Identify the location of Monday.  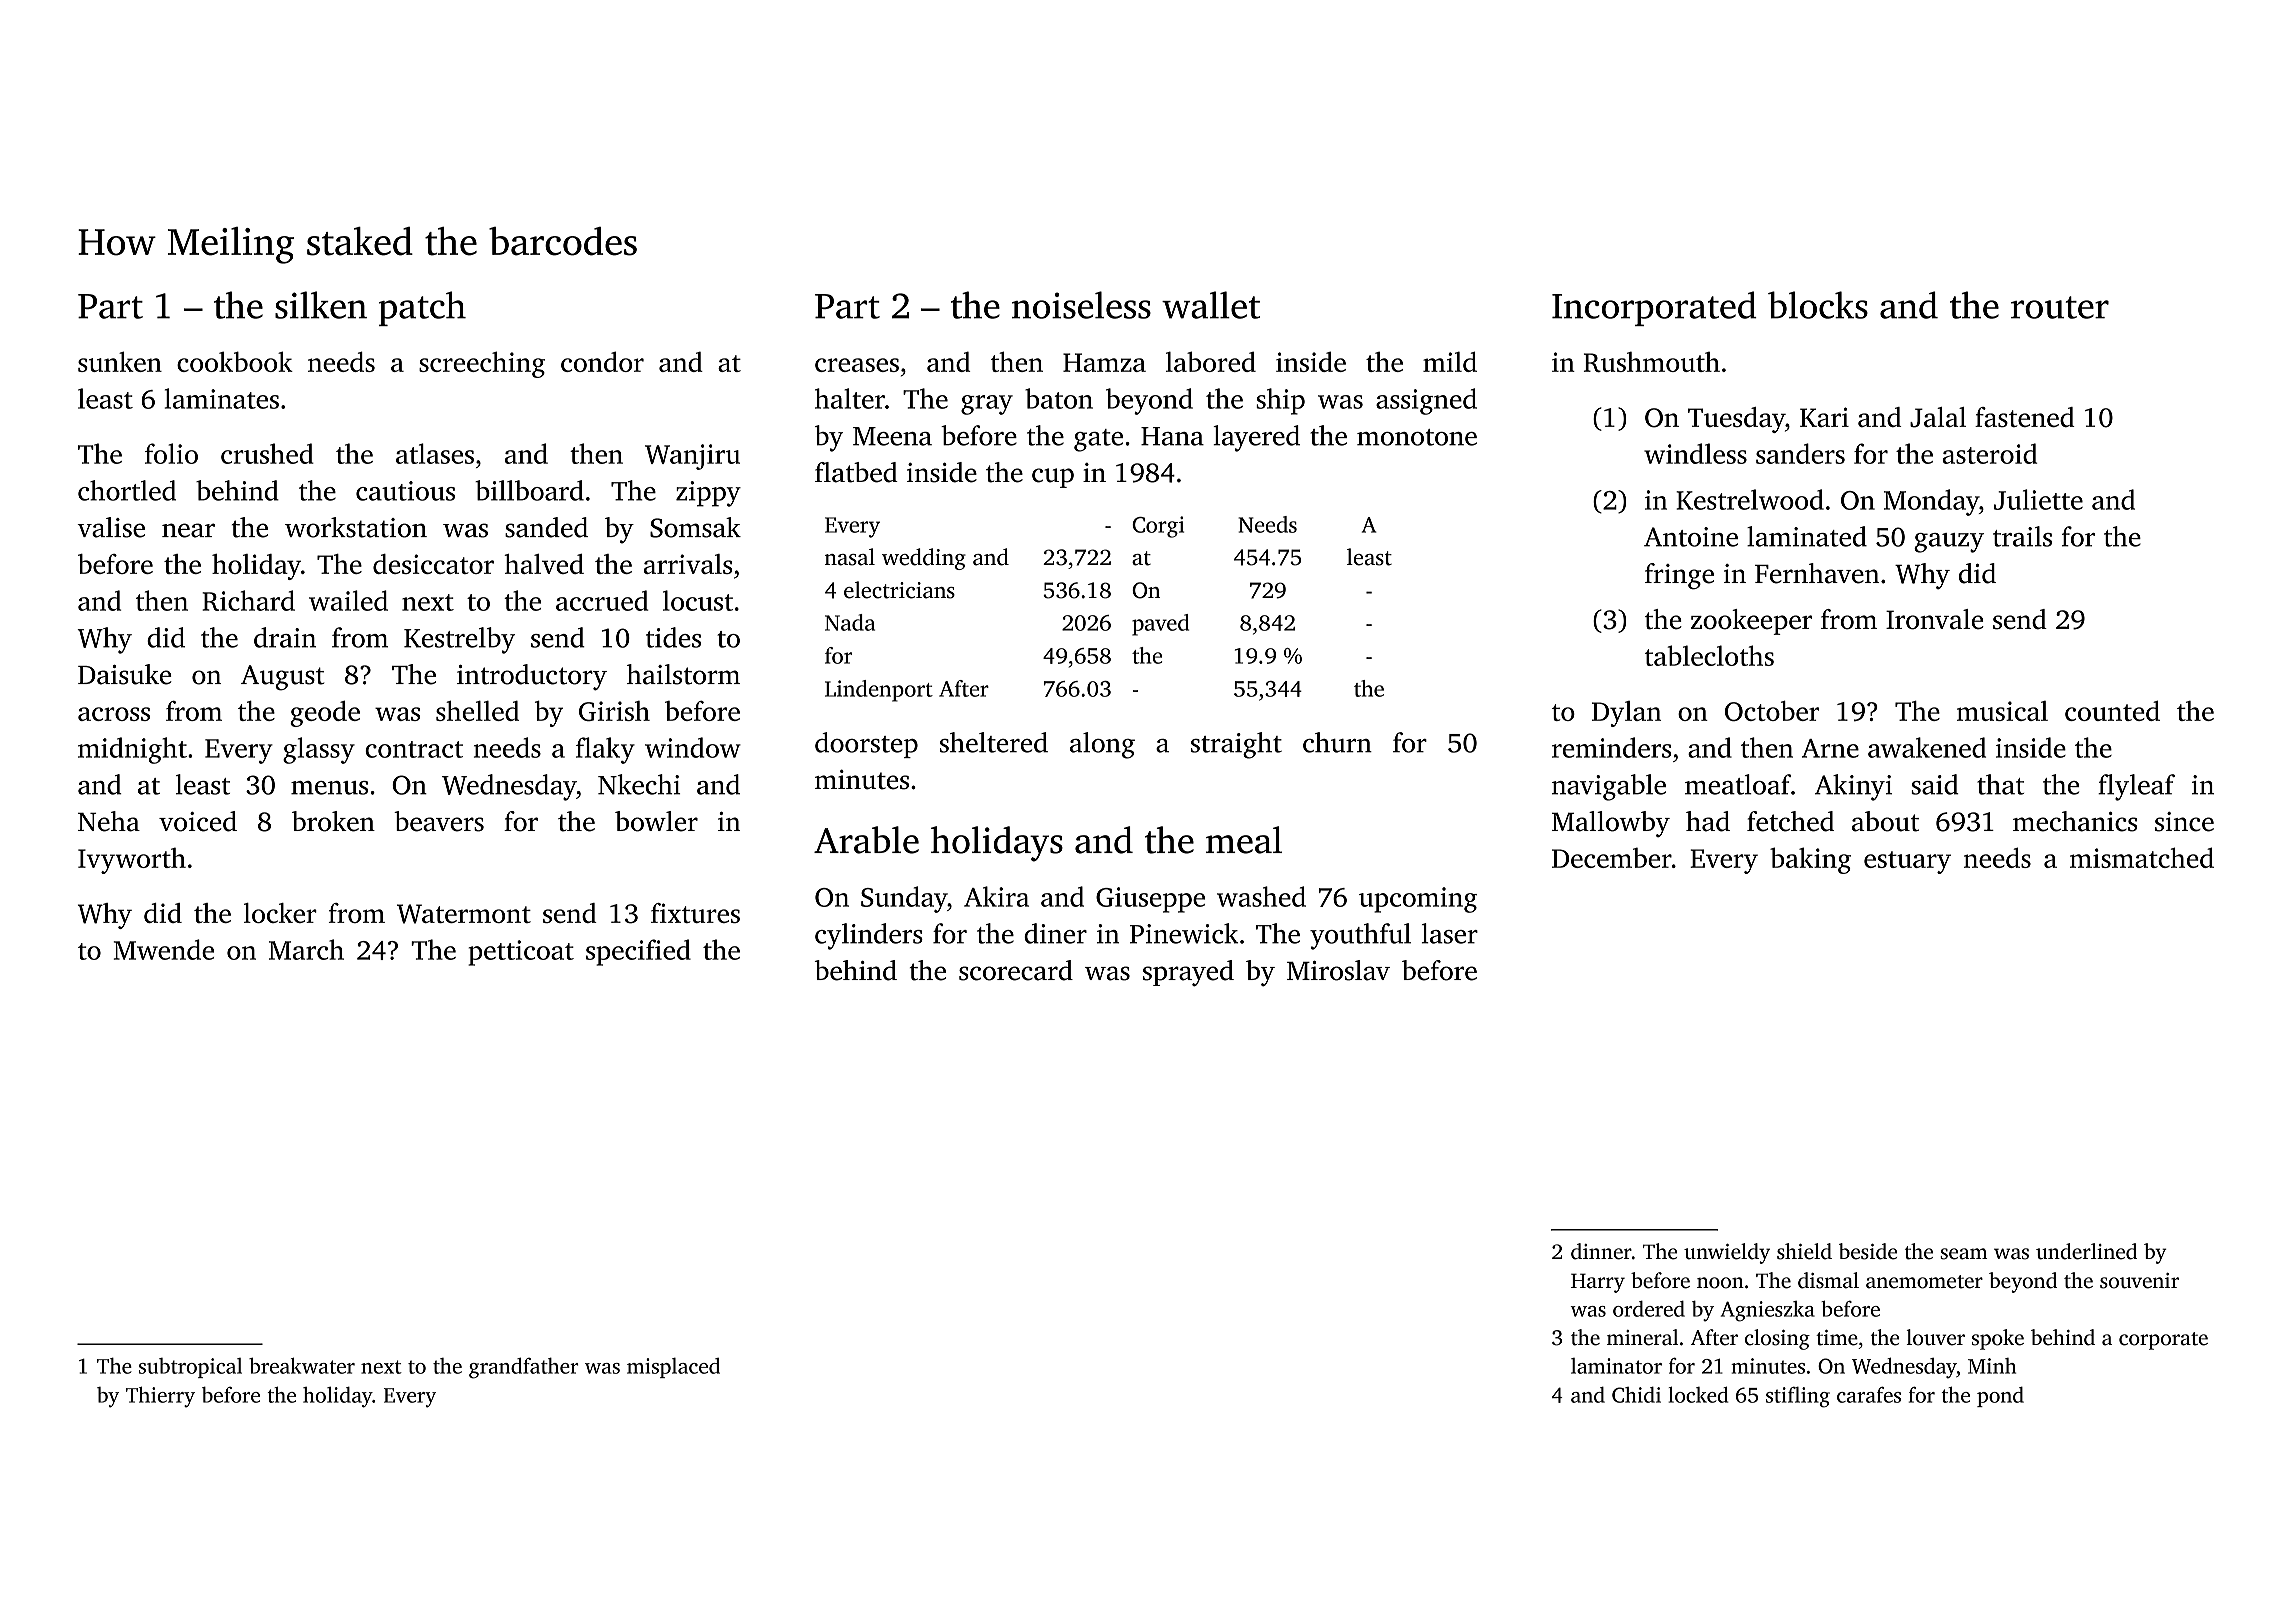
(1931, 502).
